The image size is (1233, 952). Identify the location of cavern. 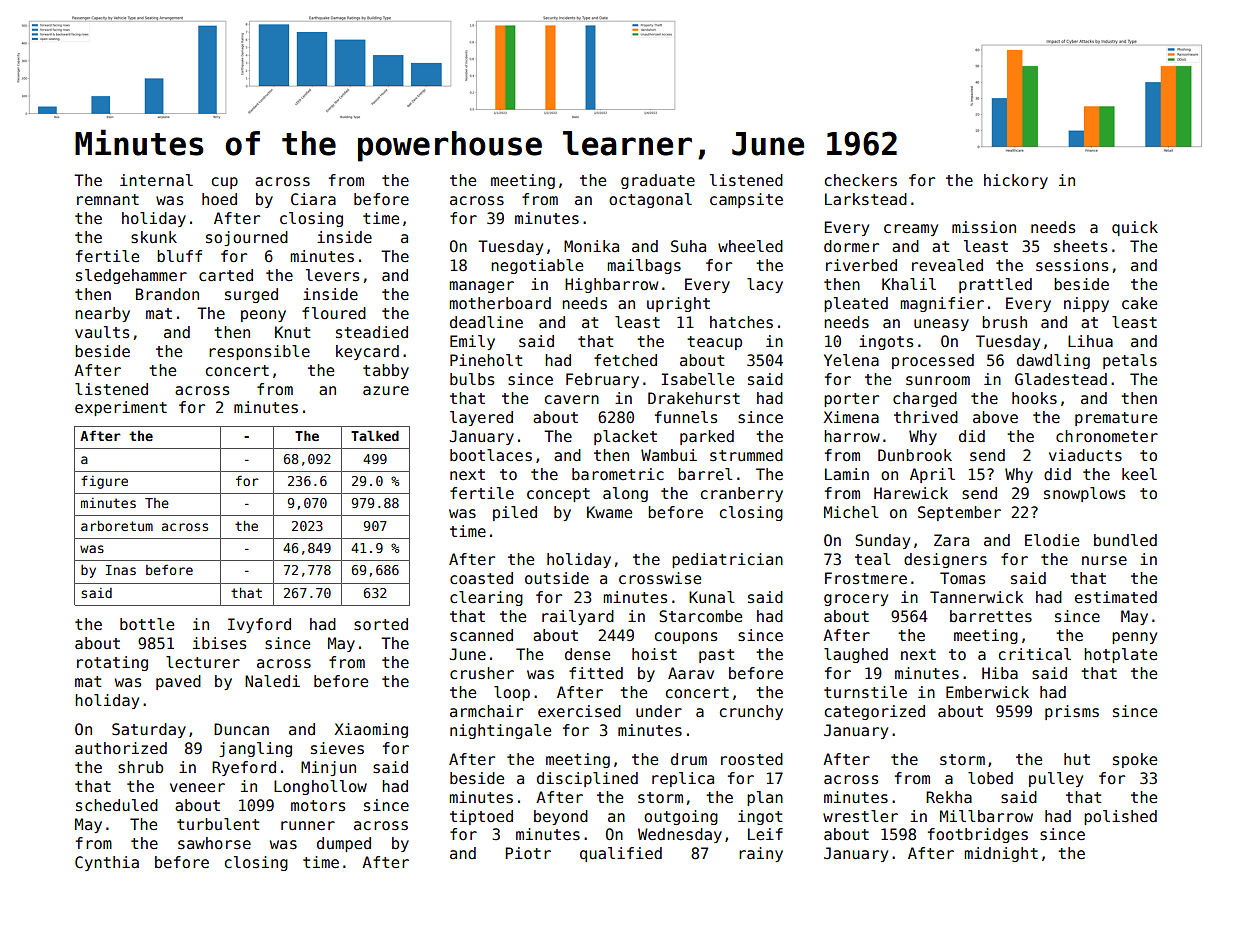
(572, 399).
